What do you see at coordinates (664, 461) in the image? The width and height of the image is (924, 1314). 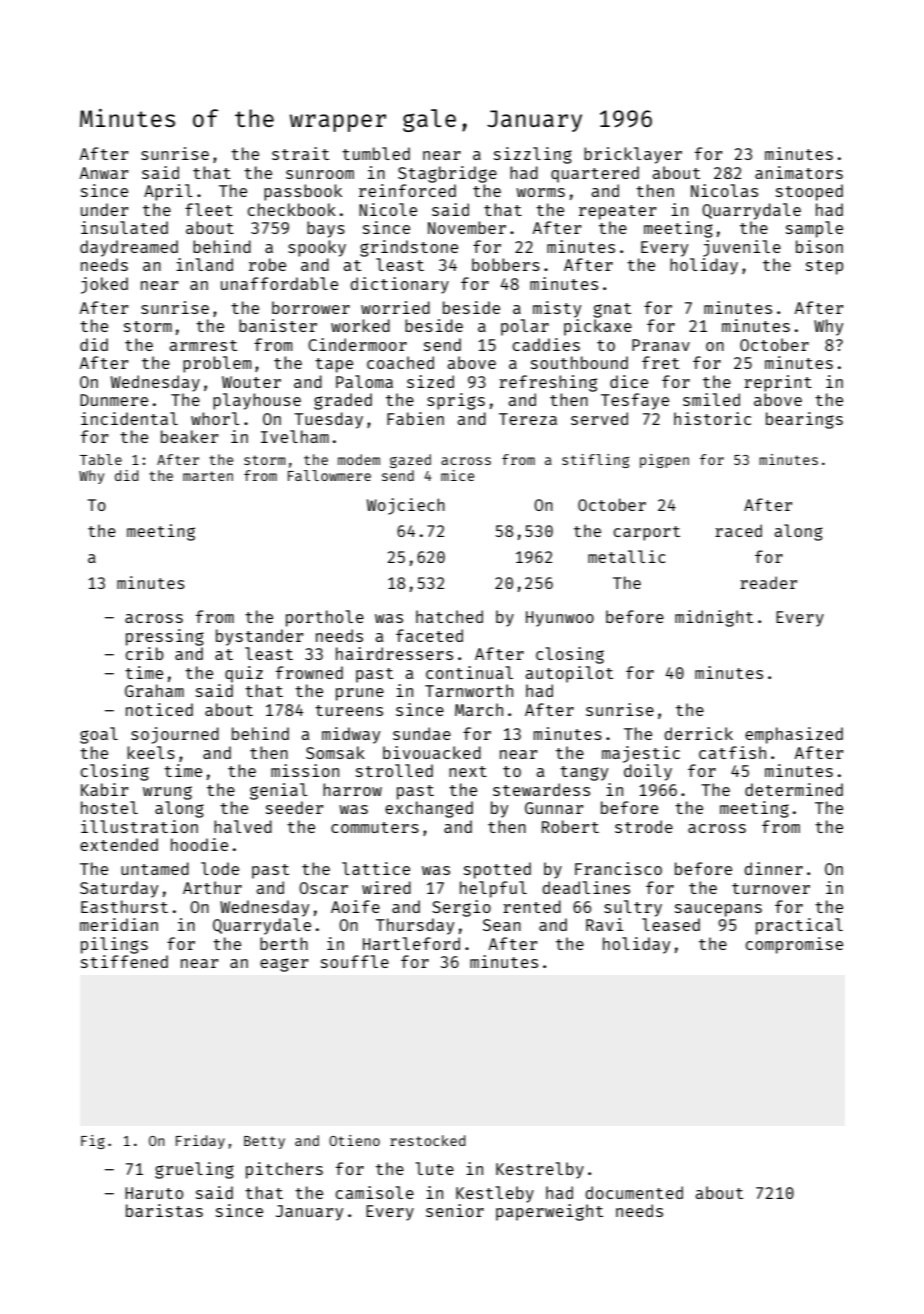 I see `pigpen` at bounding box center [664, 461].
